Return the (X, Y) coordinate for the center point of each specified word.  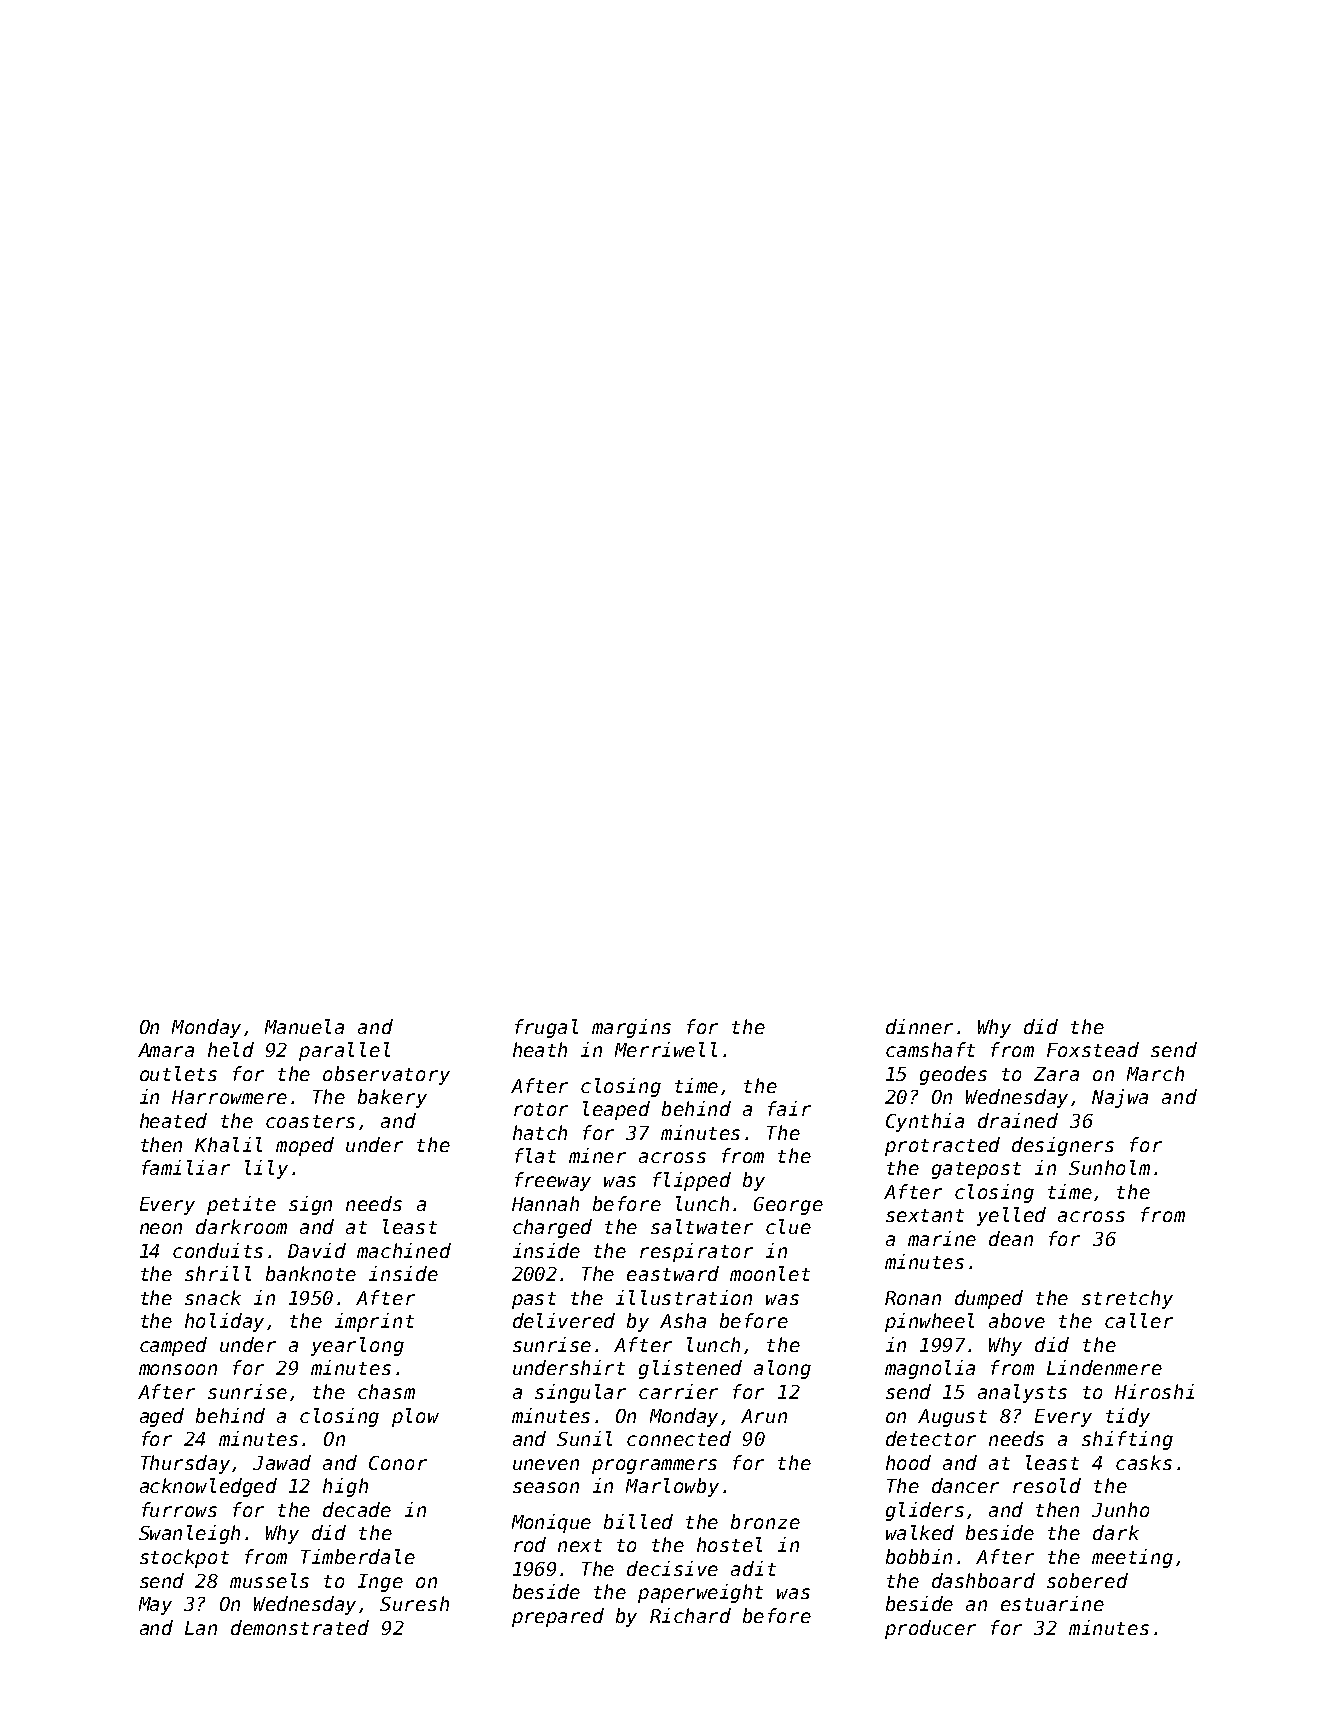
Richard (690, 1615)
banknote (311, 1273)
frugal (546, 1028)
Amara (166, 1050)
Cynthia (925, 1122)
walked (920, 1532)
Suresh (414, 1603)
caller (1139, 1320)
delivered (564, 1320)
